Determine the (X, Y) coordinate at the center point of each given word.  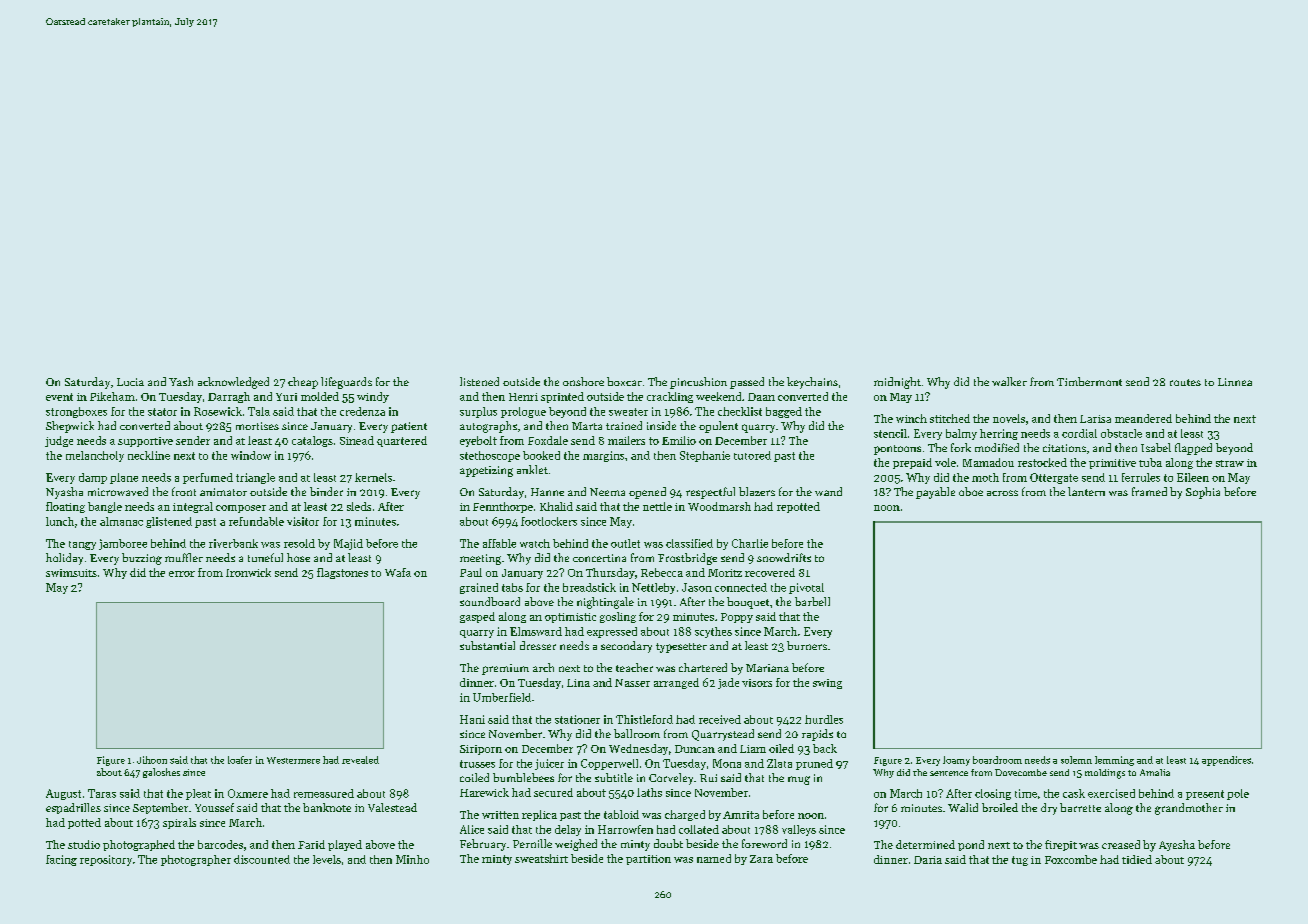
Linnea (1235, 382)
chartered (703, 667)
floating (65, 507)
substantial (487, 645)
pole (1238, 794)
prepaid (912, 463)
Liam (753, 749)
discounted (262, 859)
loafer (240, 760)
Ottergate (1054, 478)
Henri (523, 397)
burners (807, 645)
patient (409, 427)
